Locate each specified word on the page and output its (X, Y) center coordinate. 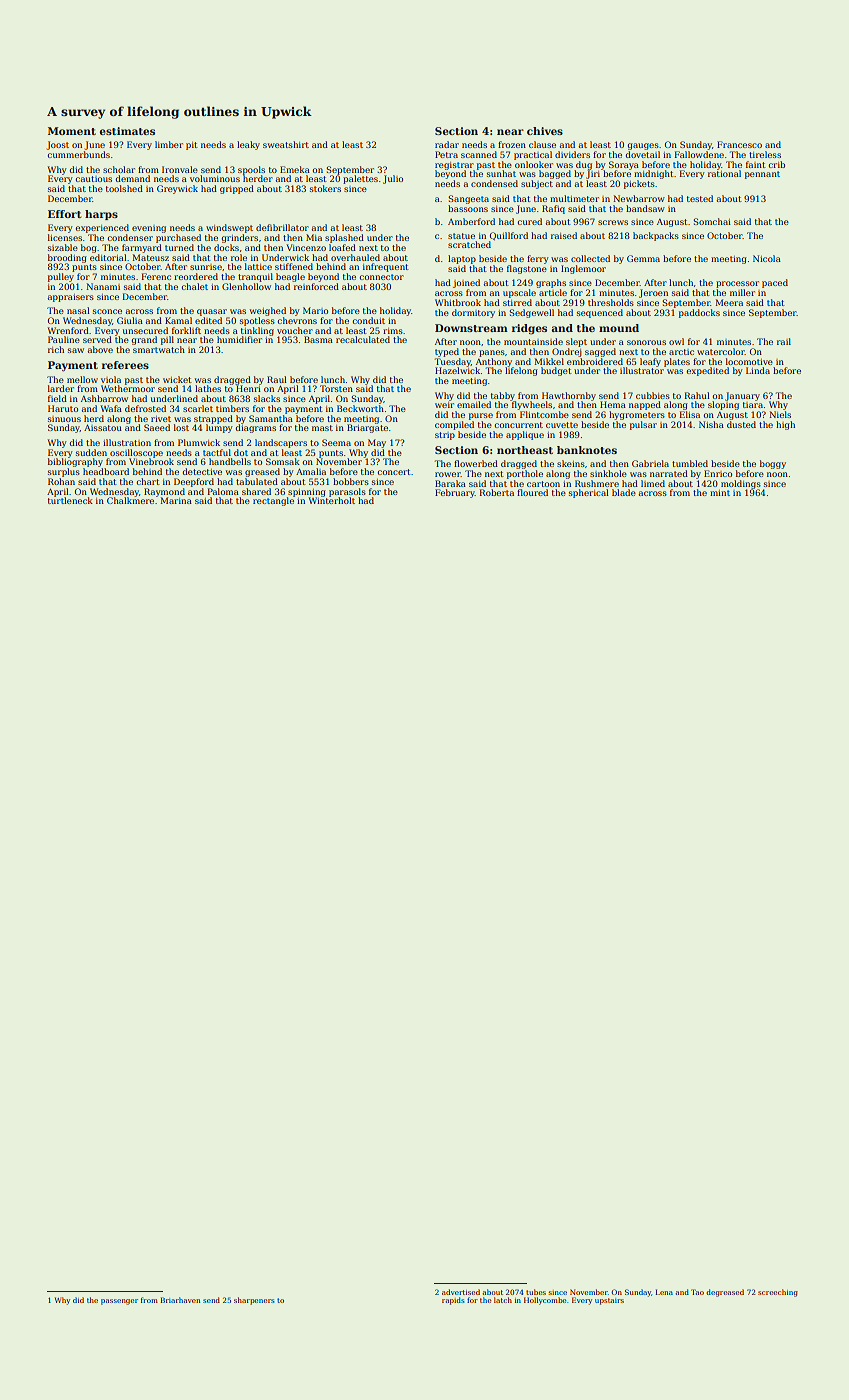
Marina (176, 500)
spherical (589, 493)
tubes (536, 1292)
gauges (643, 146)
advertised (461, 1292)
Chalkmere (130, 500)
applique (525, 435)
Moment (72, 131)
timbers (232, 408)
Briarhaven (180, 1300)
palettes (360, 179)
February (455, 493)
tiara (753, 405)
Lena (664, 1292)
